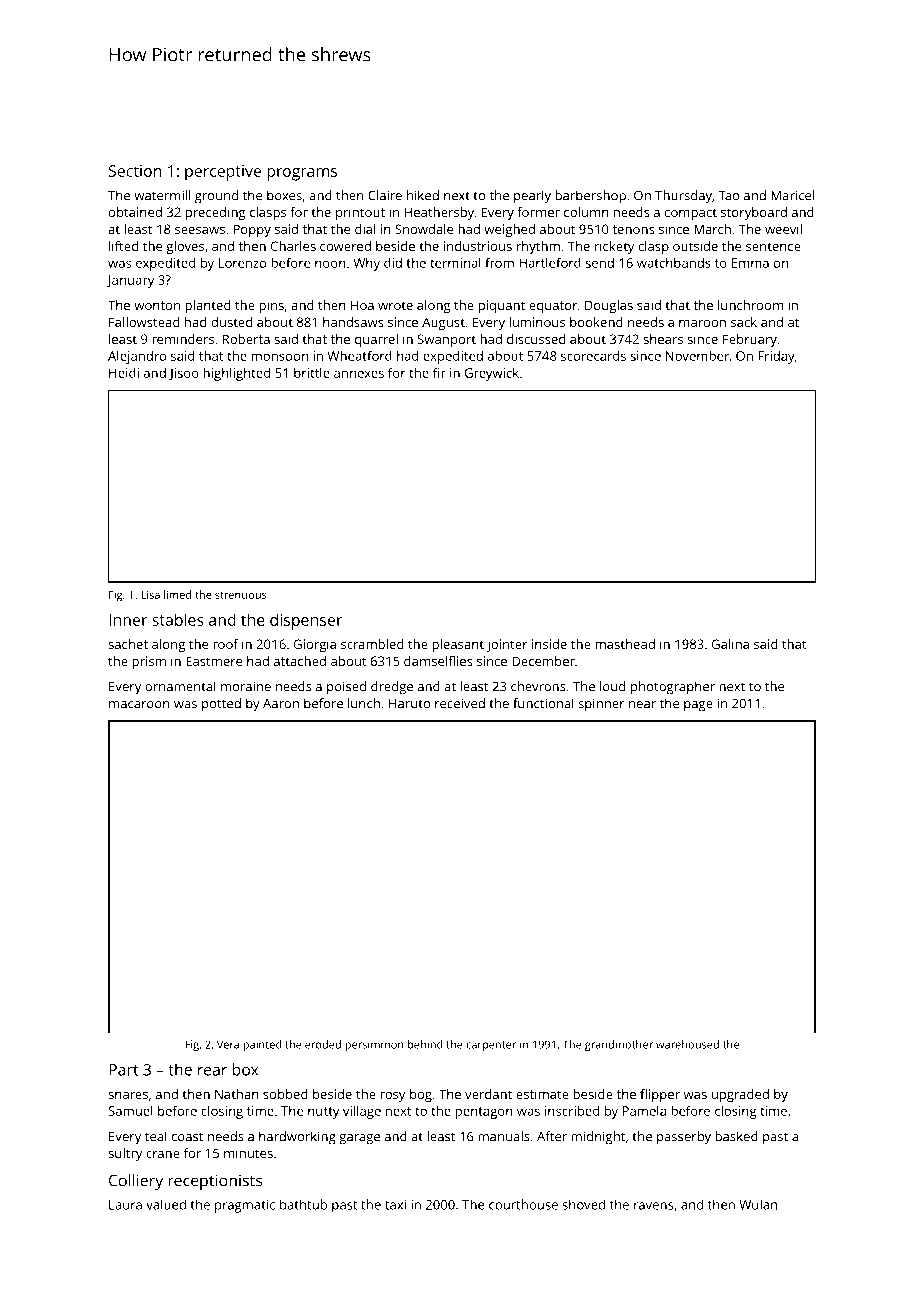  Describe the element at coordinates (625, 644) in the screenshot. I see `masthead` at that location.
